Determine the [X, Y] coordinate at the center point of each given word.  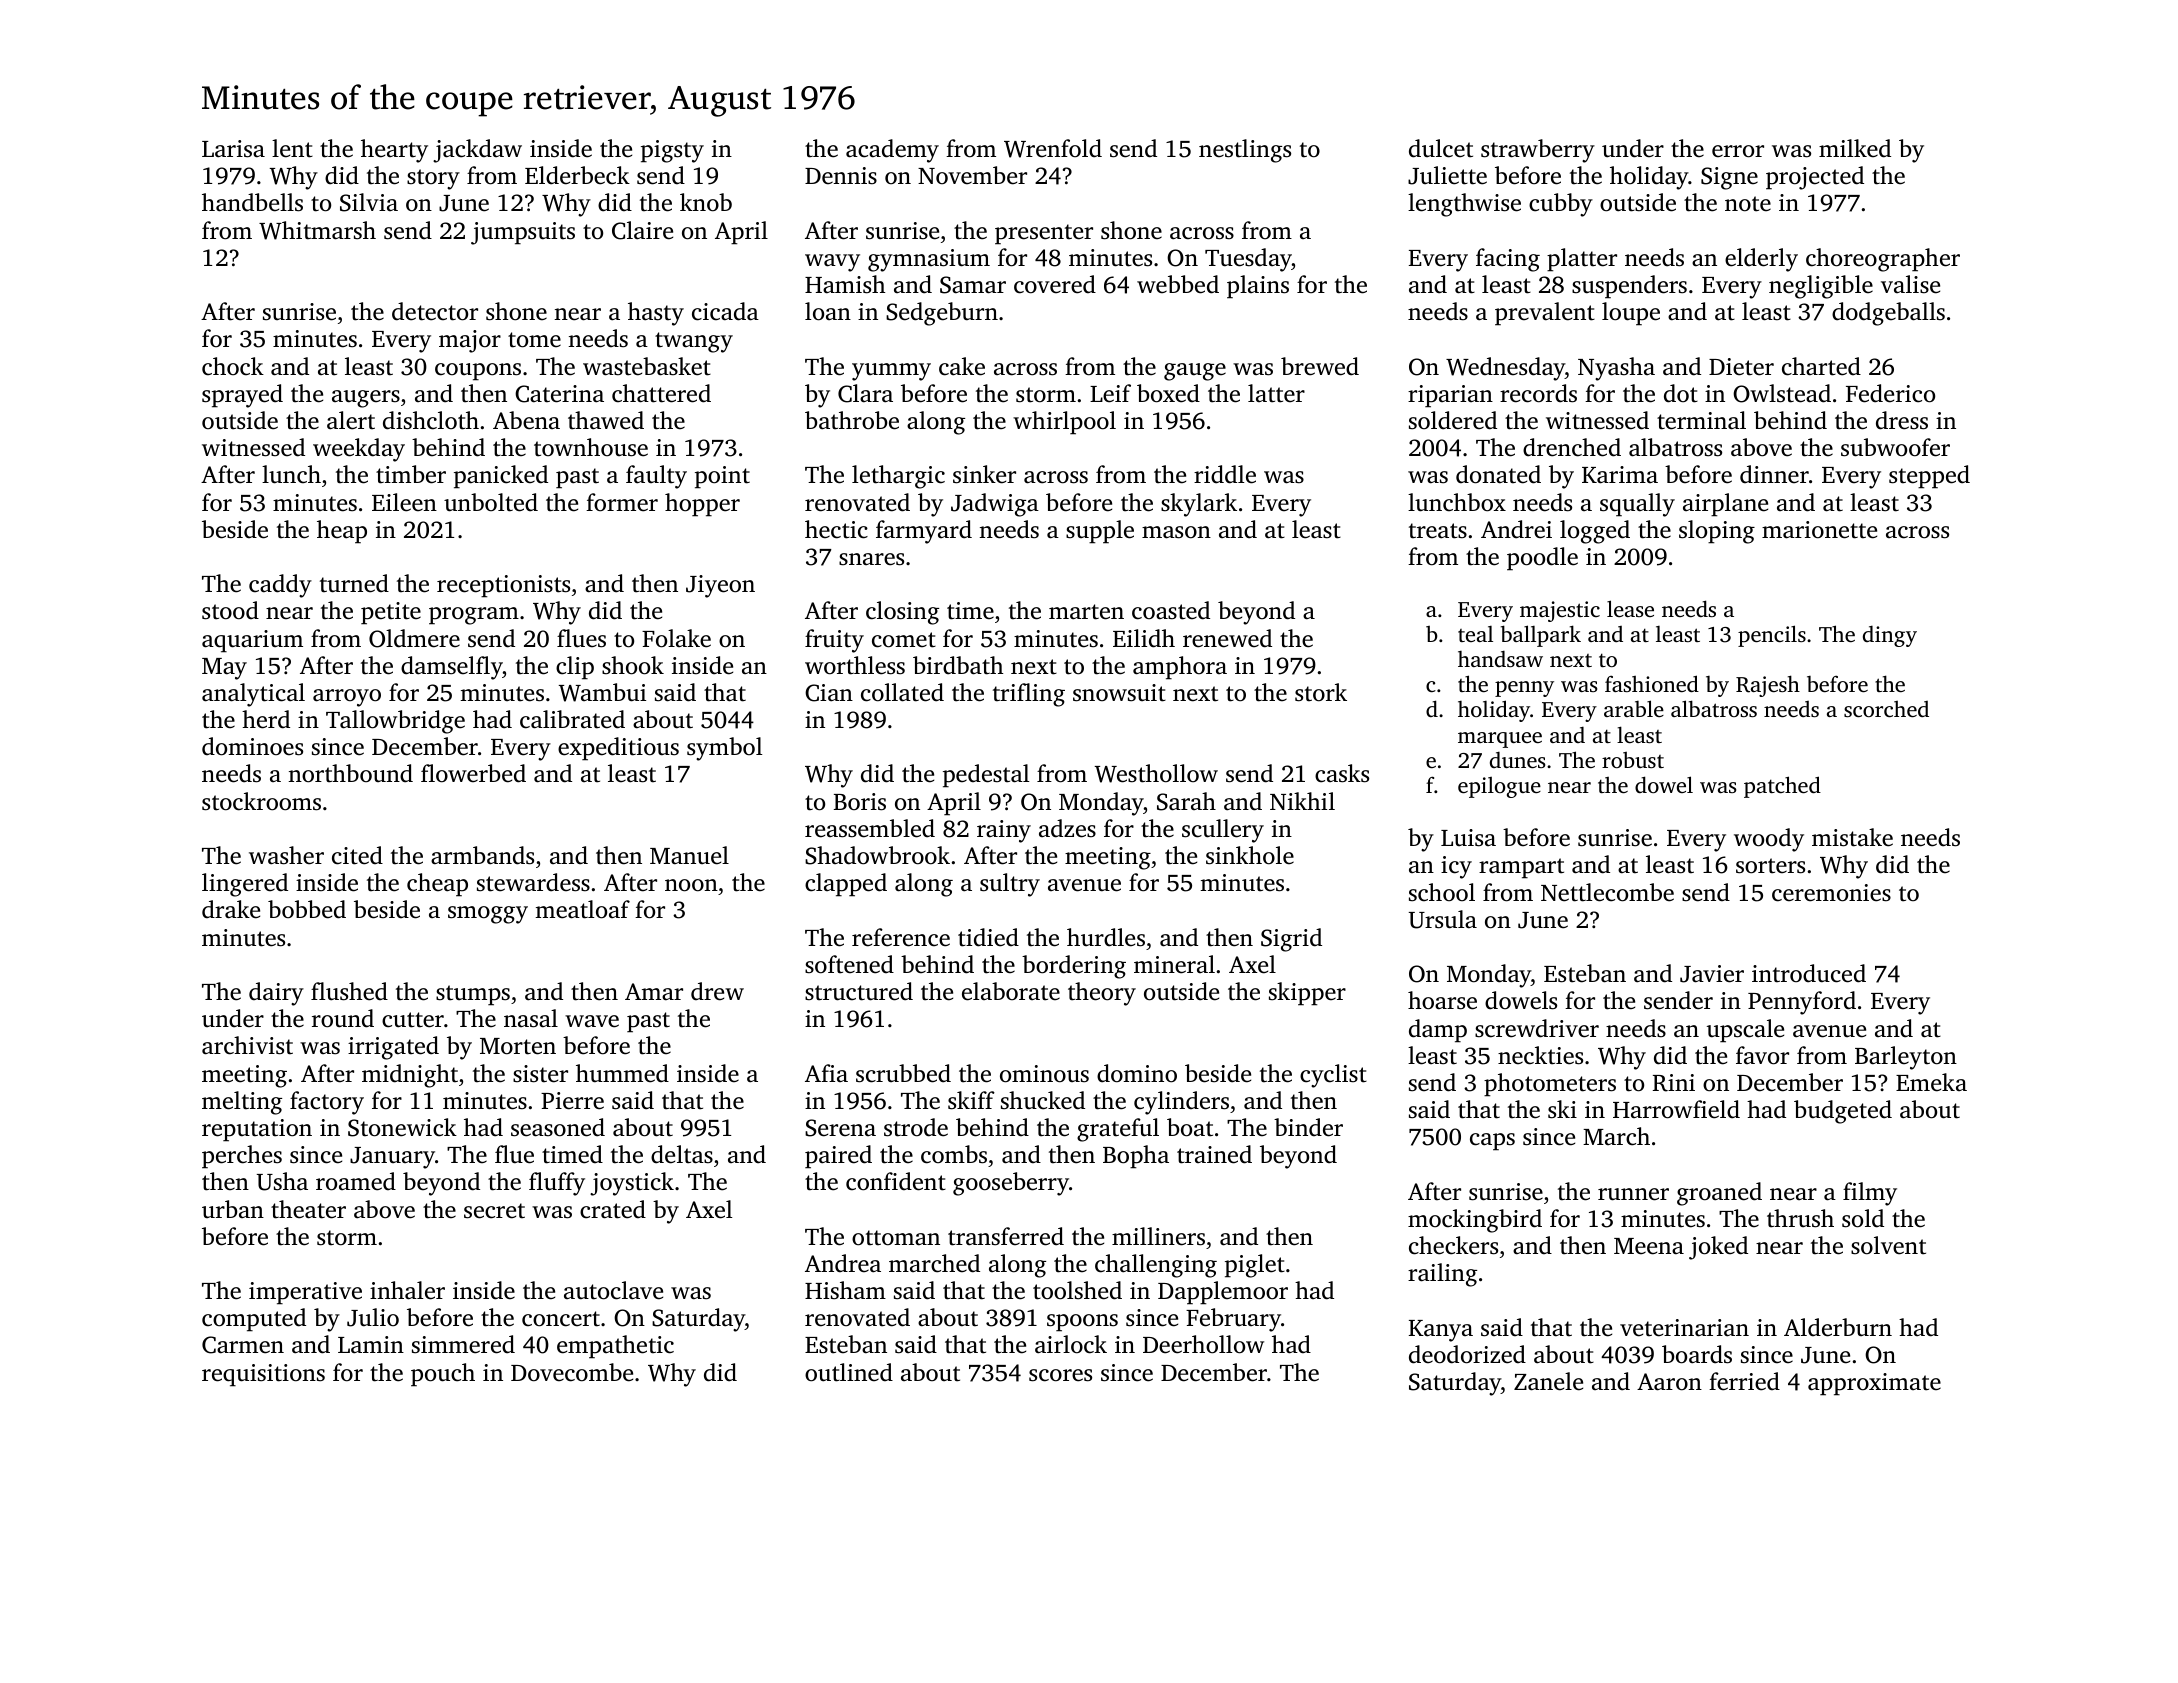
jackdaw [477, 151]
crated [613, 1209]
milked [1855, 148]
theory [1102, 994]
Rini [1674, 1083]
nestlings [1245, 151]
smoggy [488, 915]
